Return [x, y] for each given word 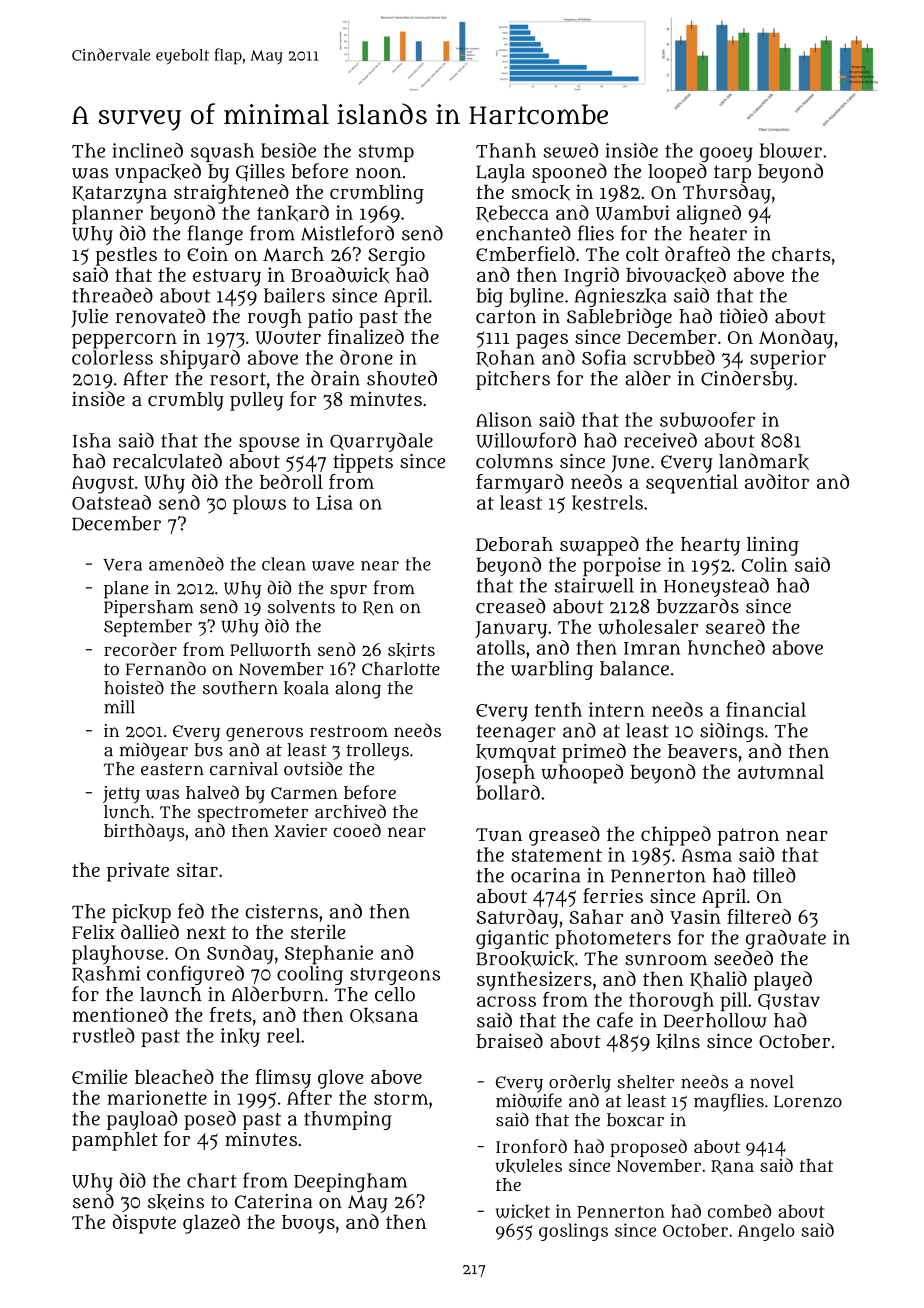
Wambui [633, 212]
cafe [615, 1020]
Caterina [274, 1201]
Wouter [288, 338]
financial [766, 709]
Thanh [506, 150]
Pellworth [270, 650]
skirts [411, 650]
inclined [147, 150]
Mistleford [347, 233]
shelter [646, 1082]
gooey [726, 155]
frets [231, 1014]
